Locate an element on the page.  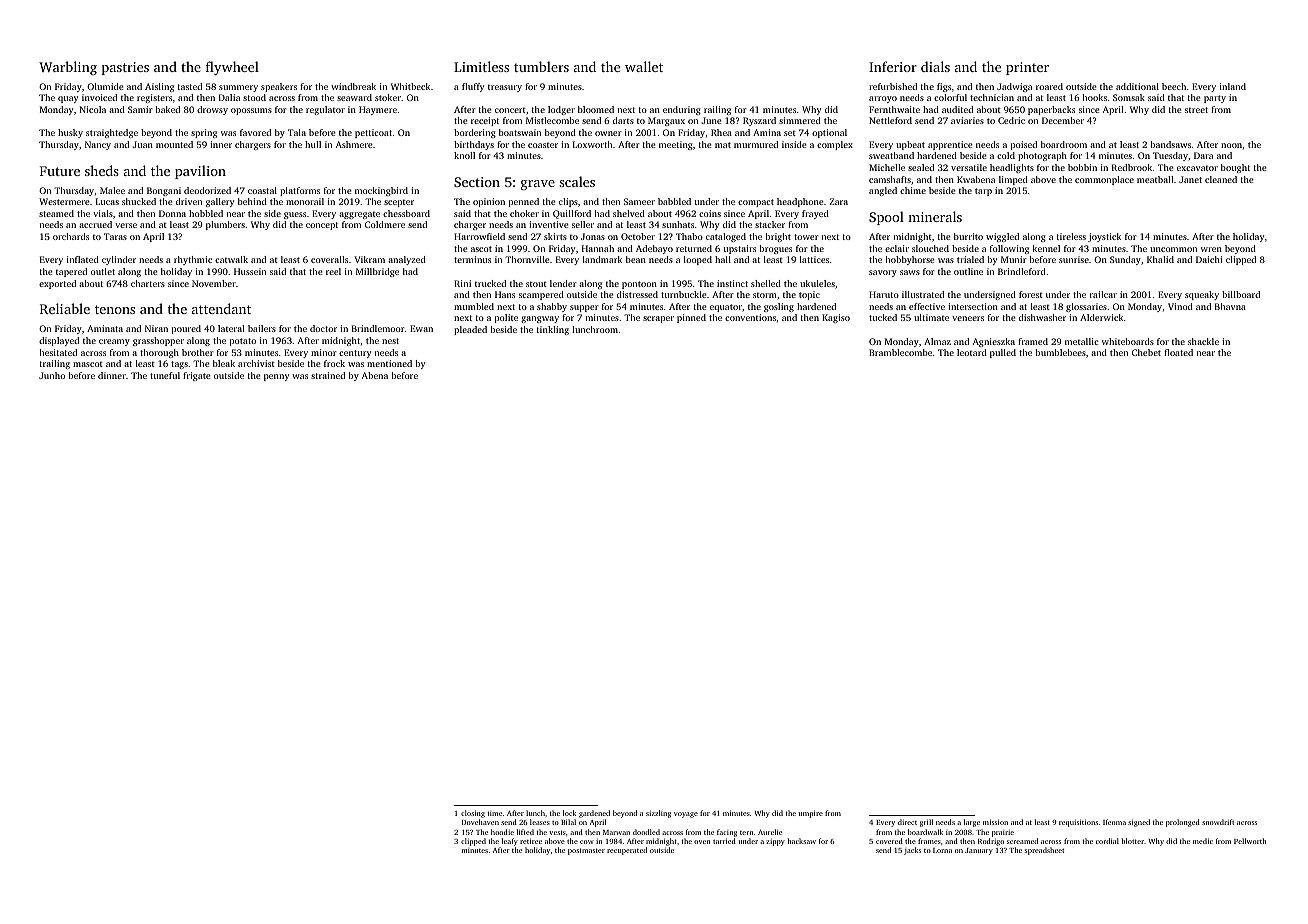
sizzling is located at coordinates (658, 814).
